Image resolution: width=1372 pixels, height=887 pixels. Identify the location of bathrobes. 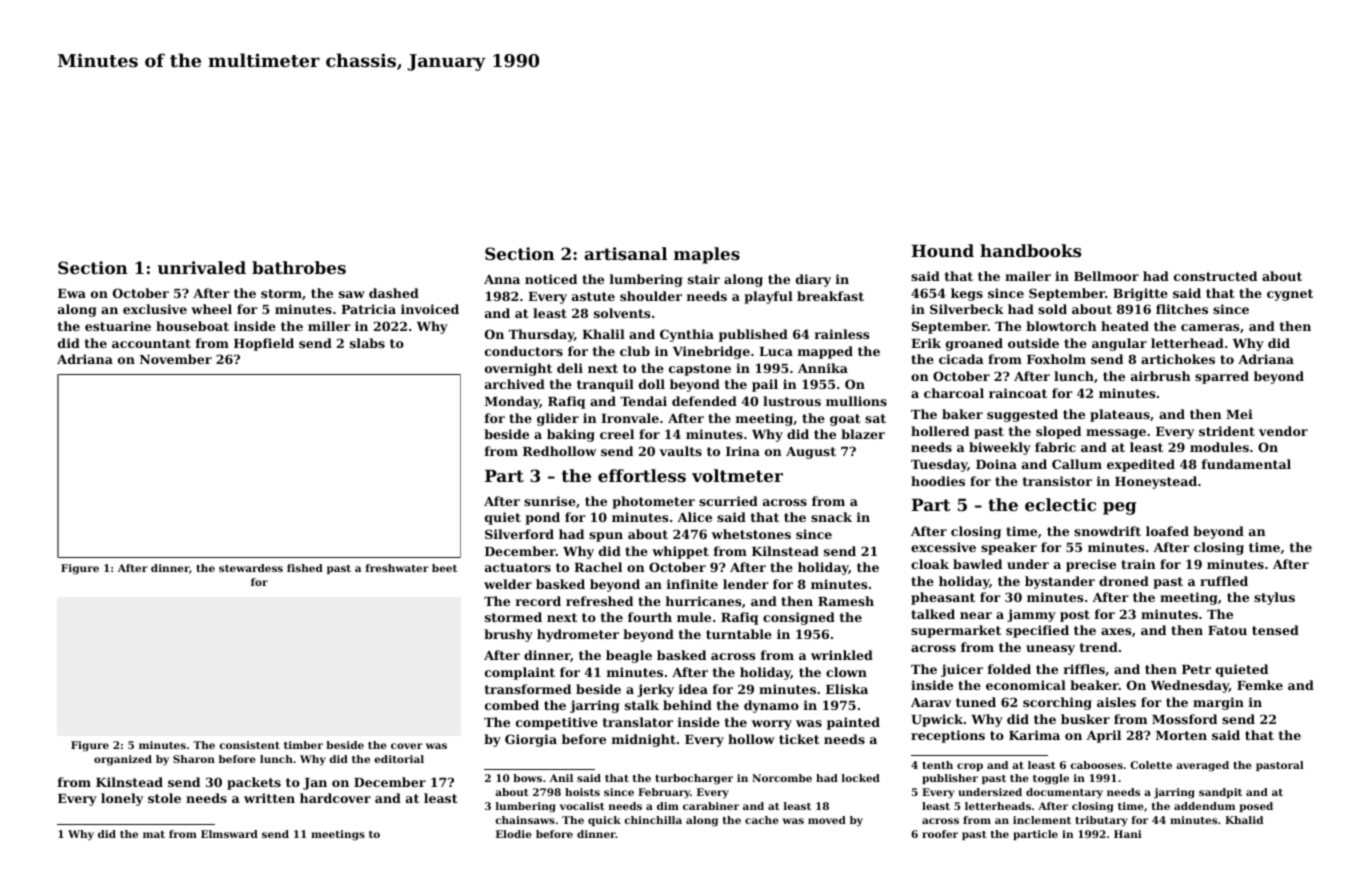
(299, 267).
